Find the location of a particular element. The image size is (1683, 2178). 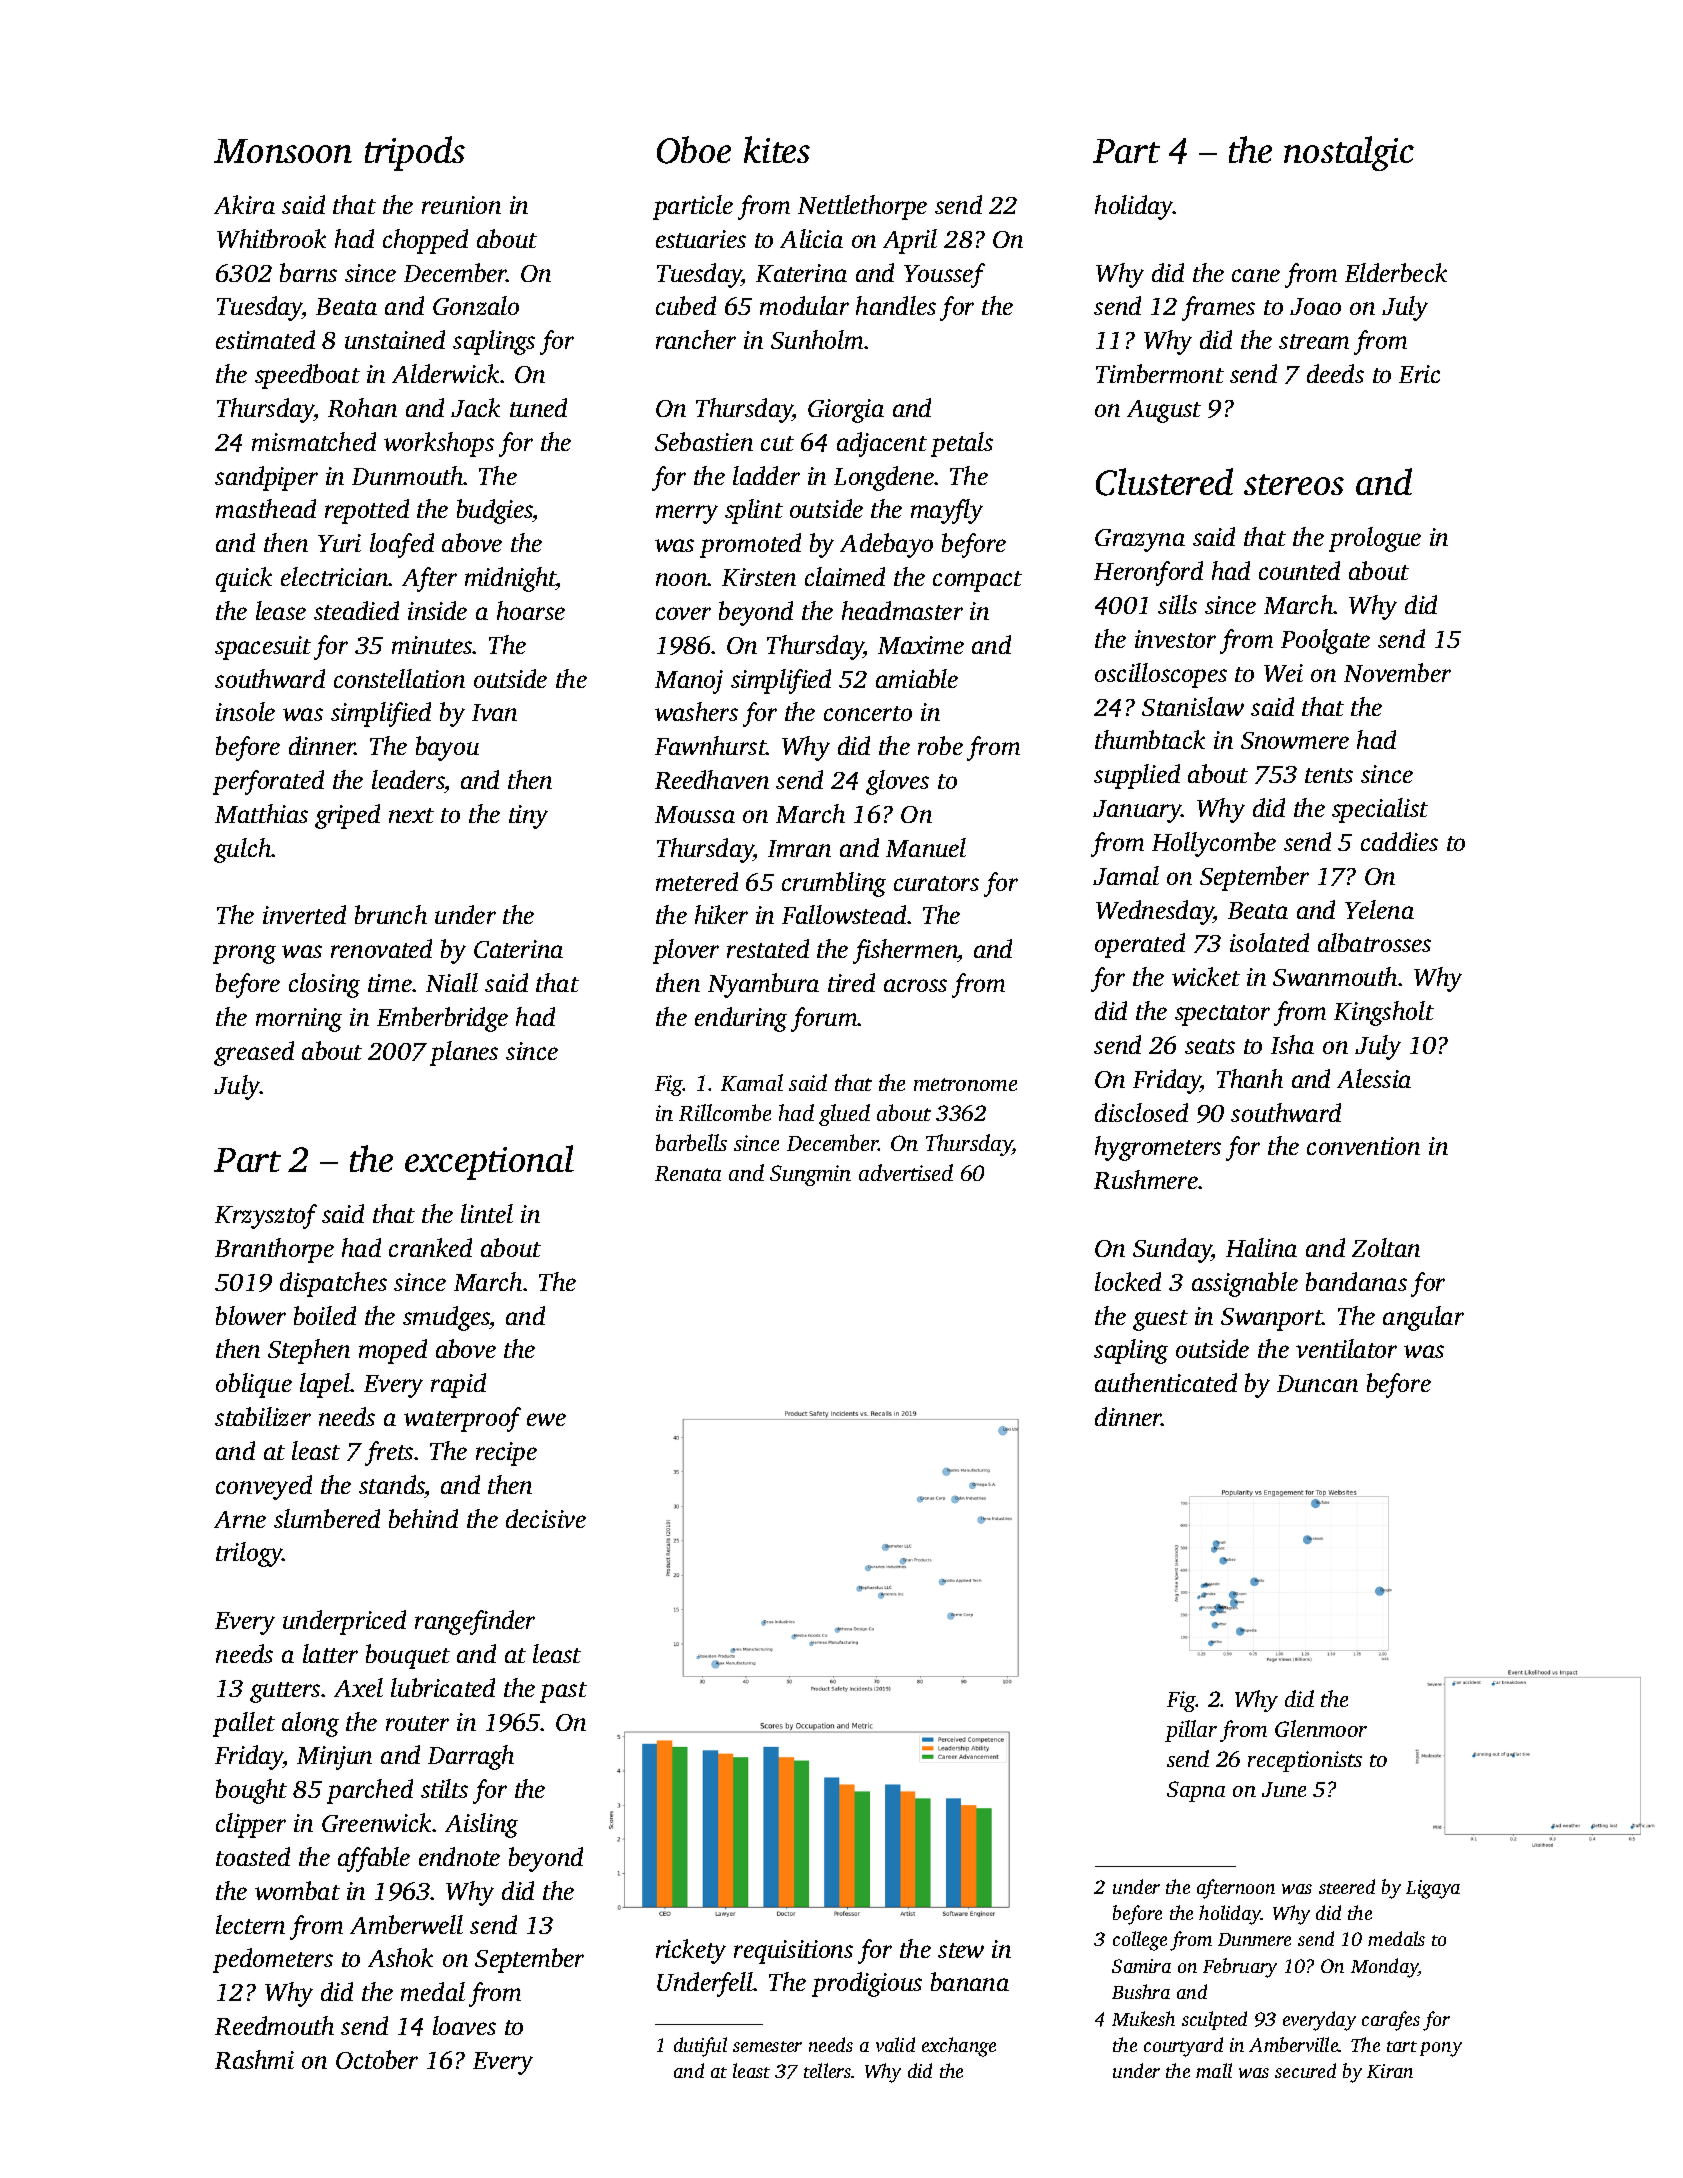

headmaster is located at coordinates (902, 610).
